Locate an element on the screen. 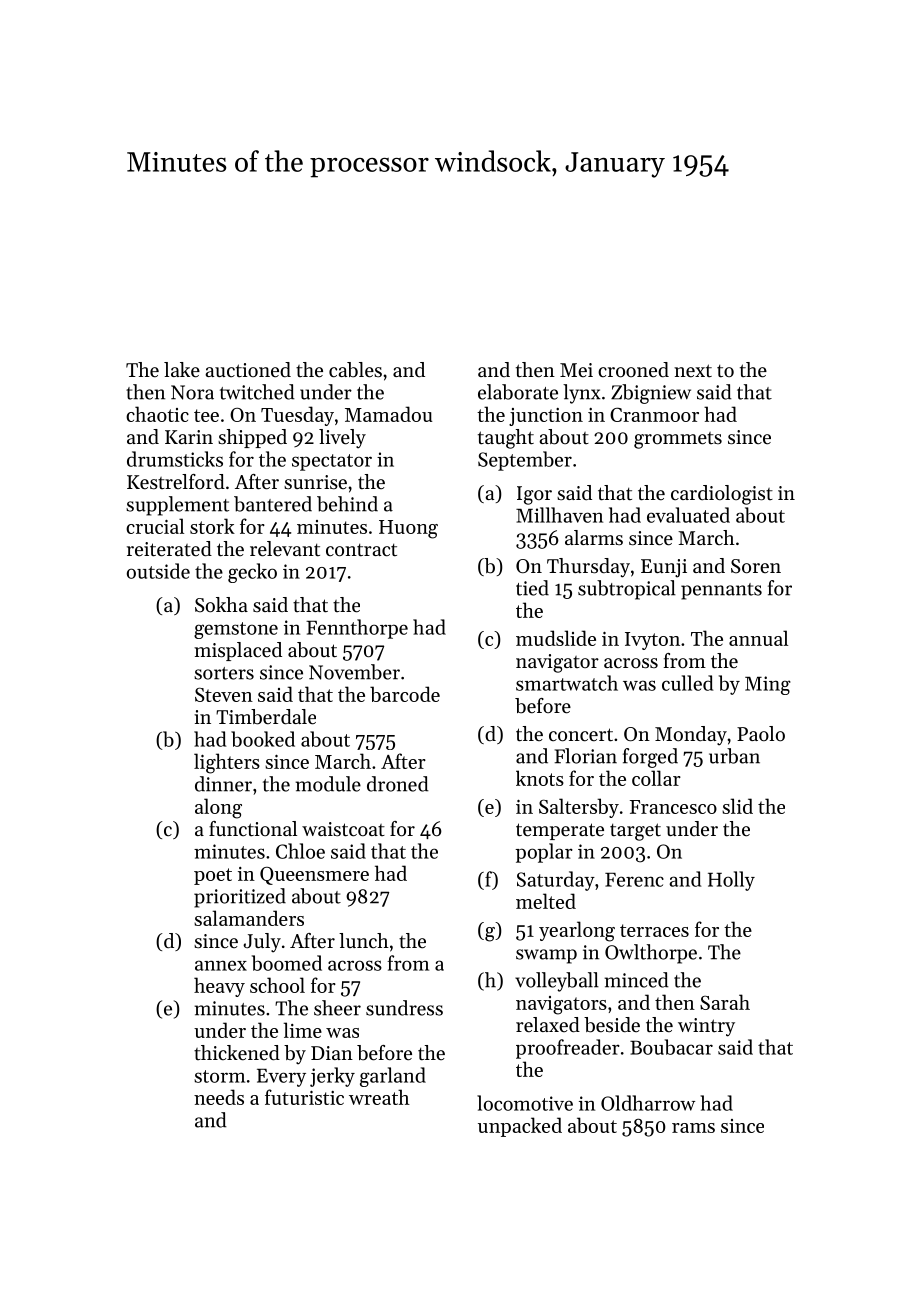 The width and height of the screenshot is (924, 1311). cardiologist is located at coordinates (722, 495).
